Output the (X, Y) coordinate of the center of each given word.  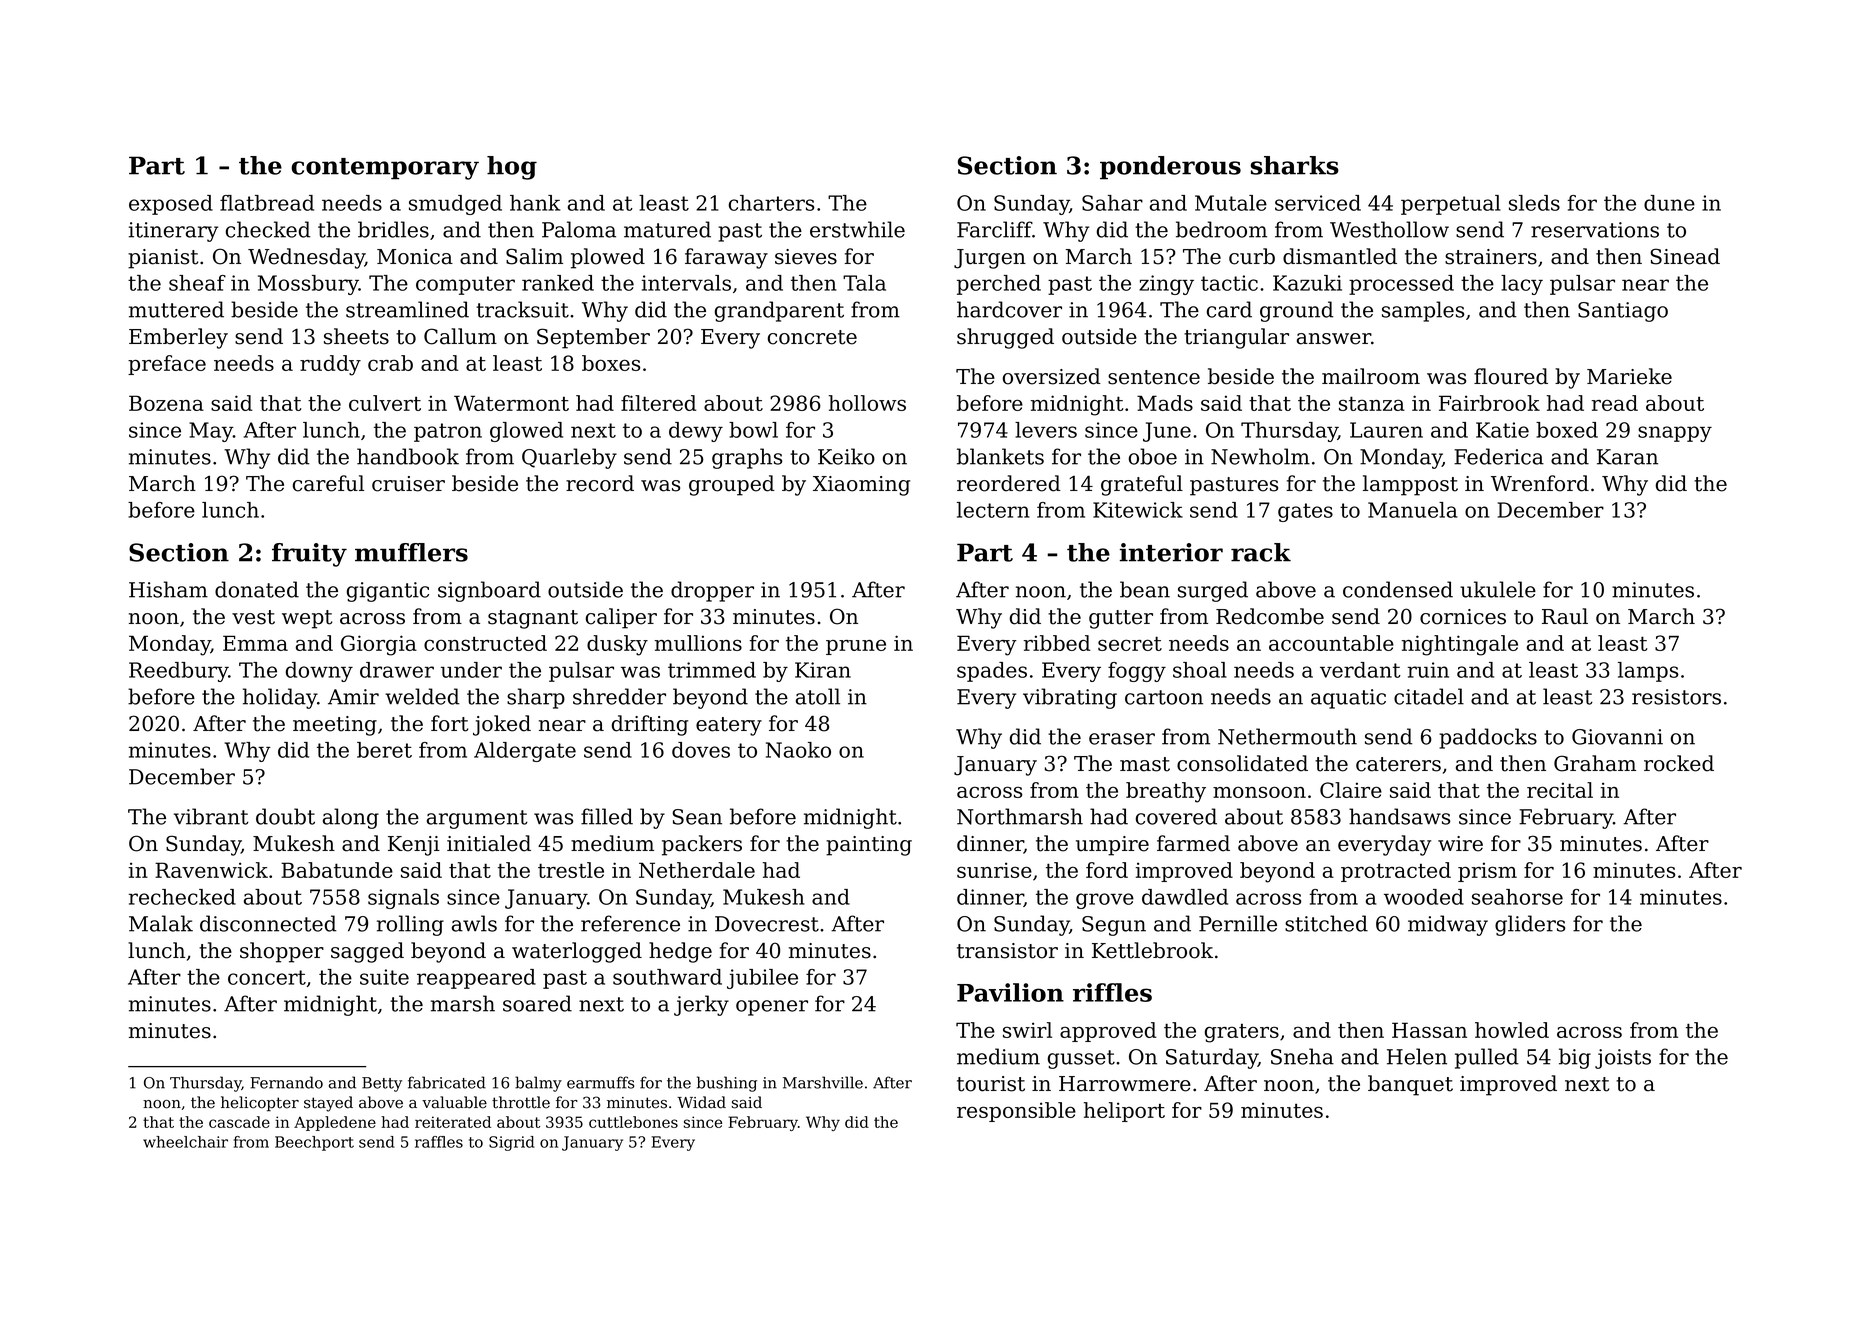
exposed (171, 205)
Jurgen (990, 259)
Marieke (1629, 376)
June (1167, 432)
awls (474, 923)
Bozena (166, 403)
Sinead (1685, 256)
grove (1105, 901)
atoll (818, 696)
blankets (1000, 456)
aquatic (1348, 699)
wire (1460, 844)
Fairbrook (1489, 403)
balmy (538, 1084)
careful (328, 483)
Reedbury (178, 672)
